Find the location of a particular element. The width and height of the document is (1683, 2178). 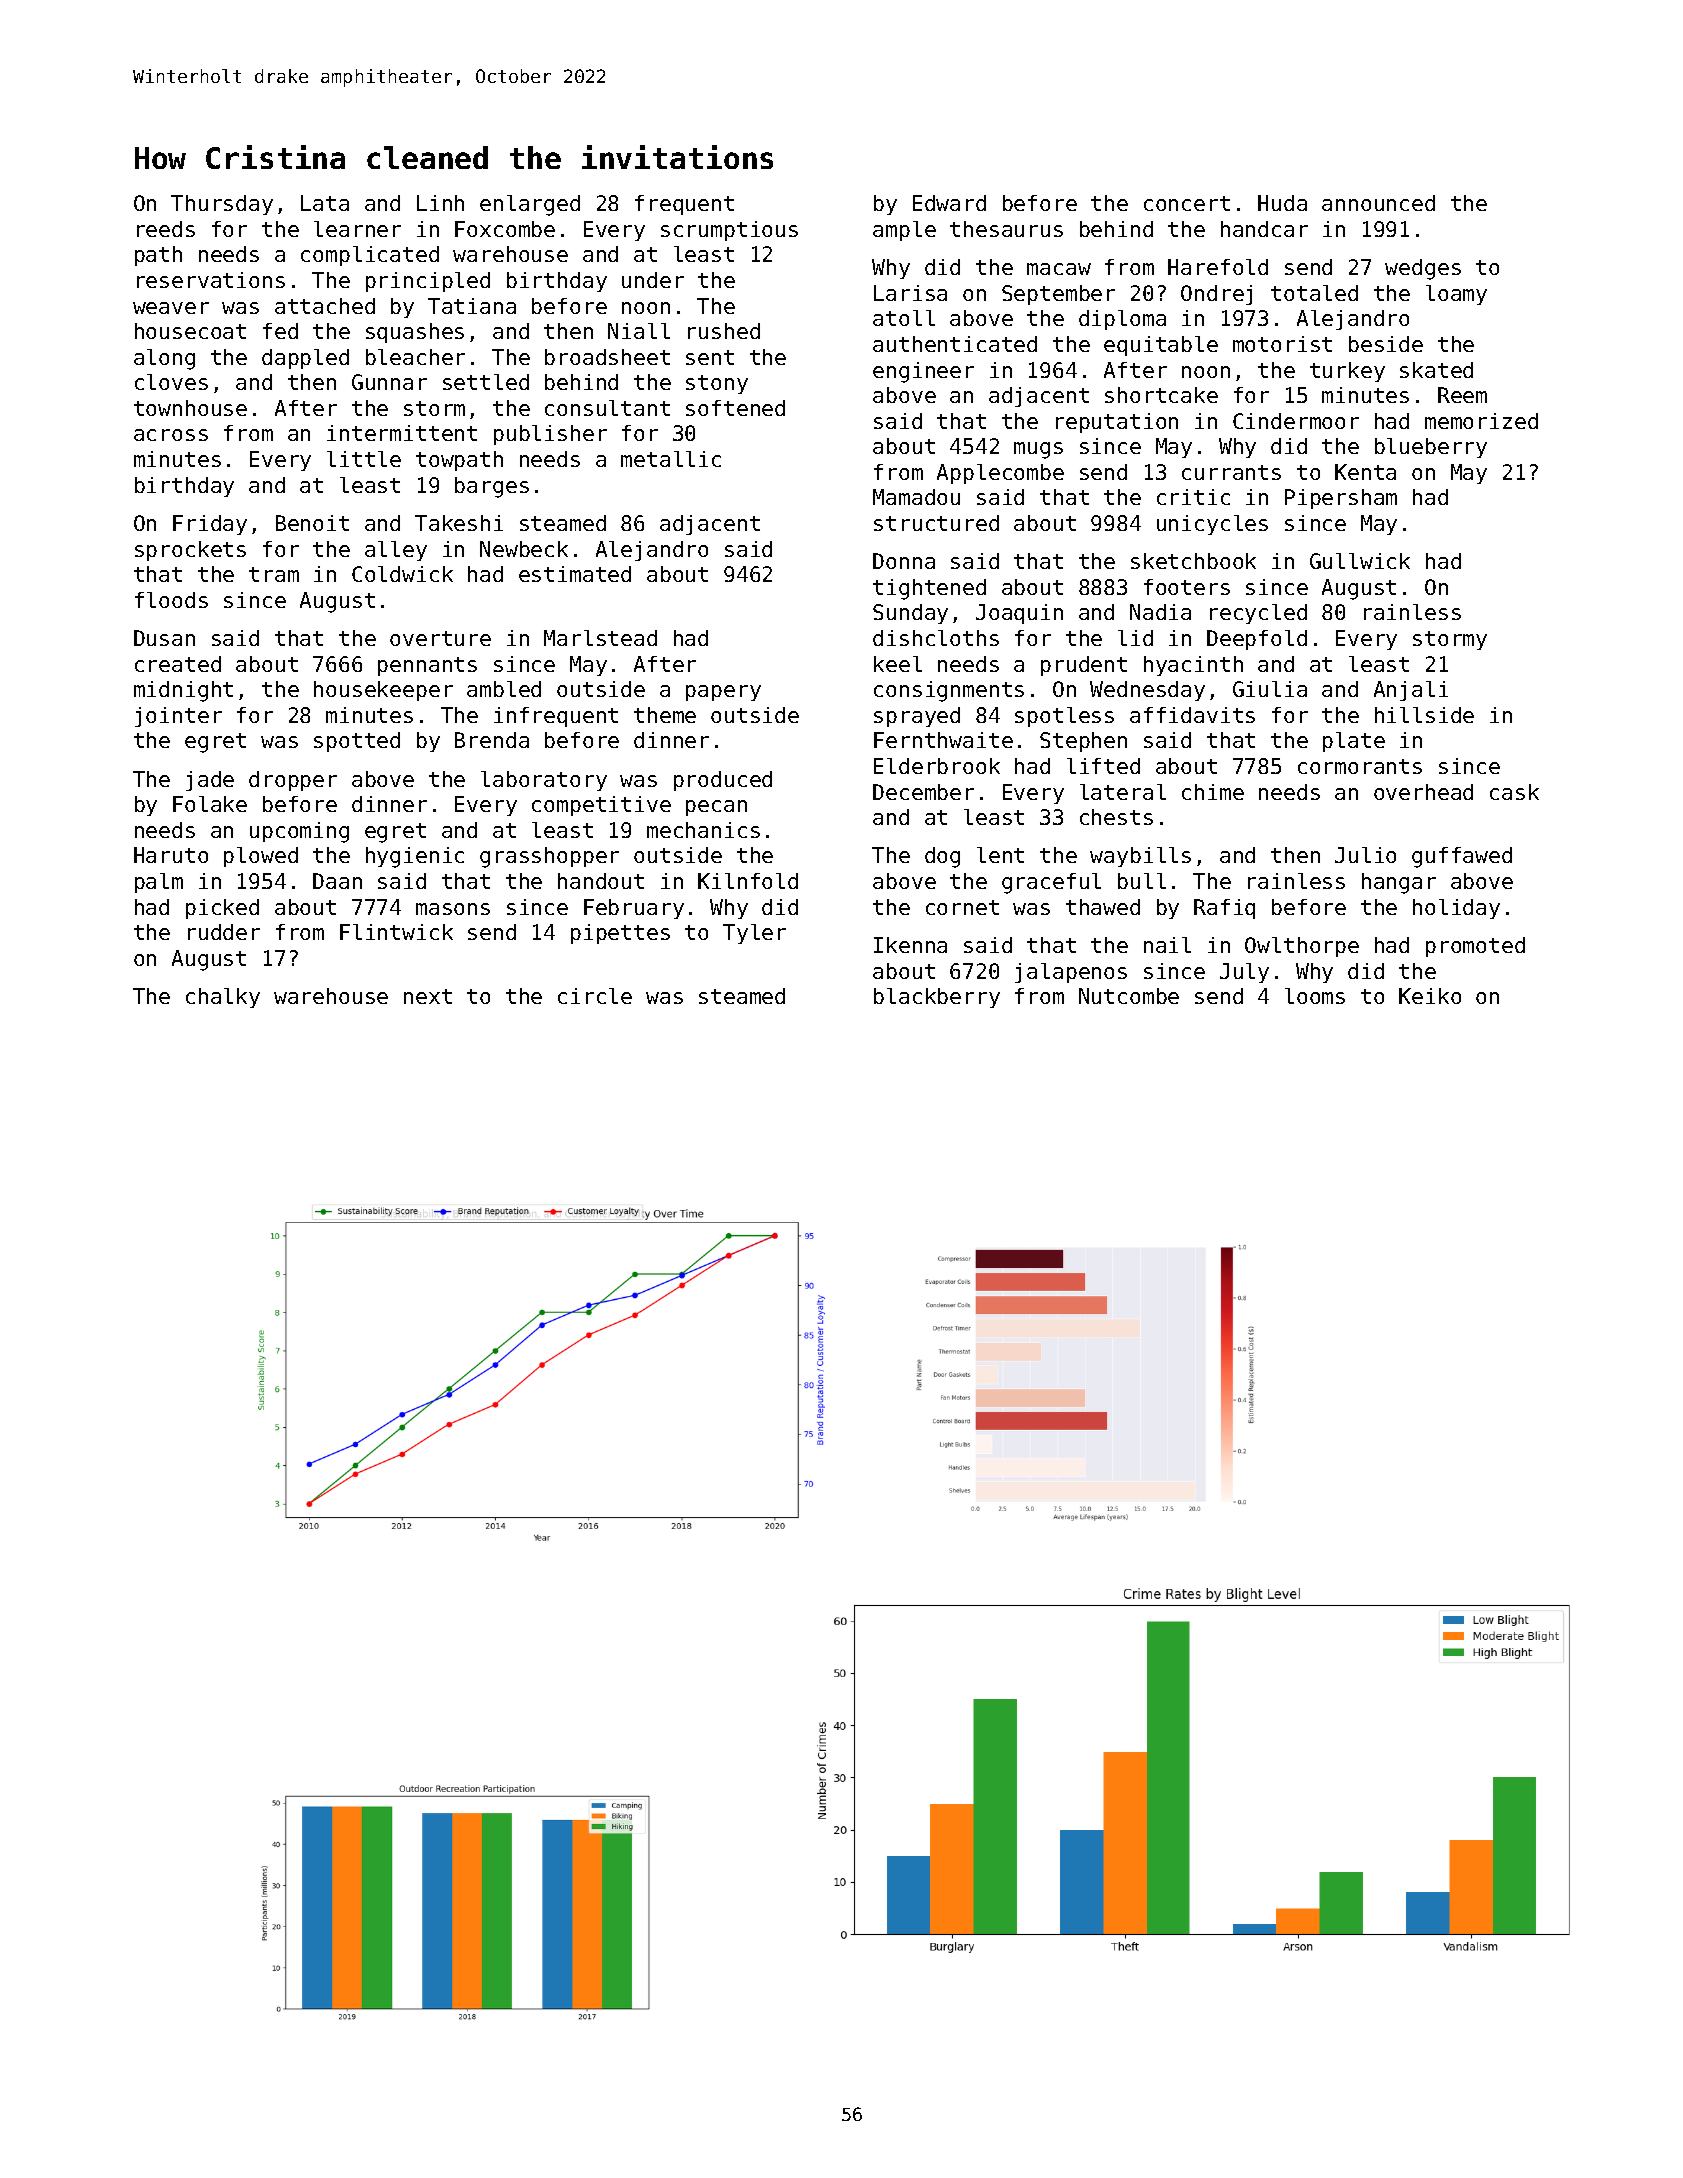

next is located at coordinates (428, 996).
